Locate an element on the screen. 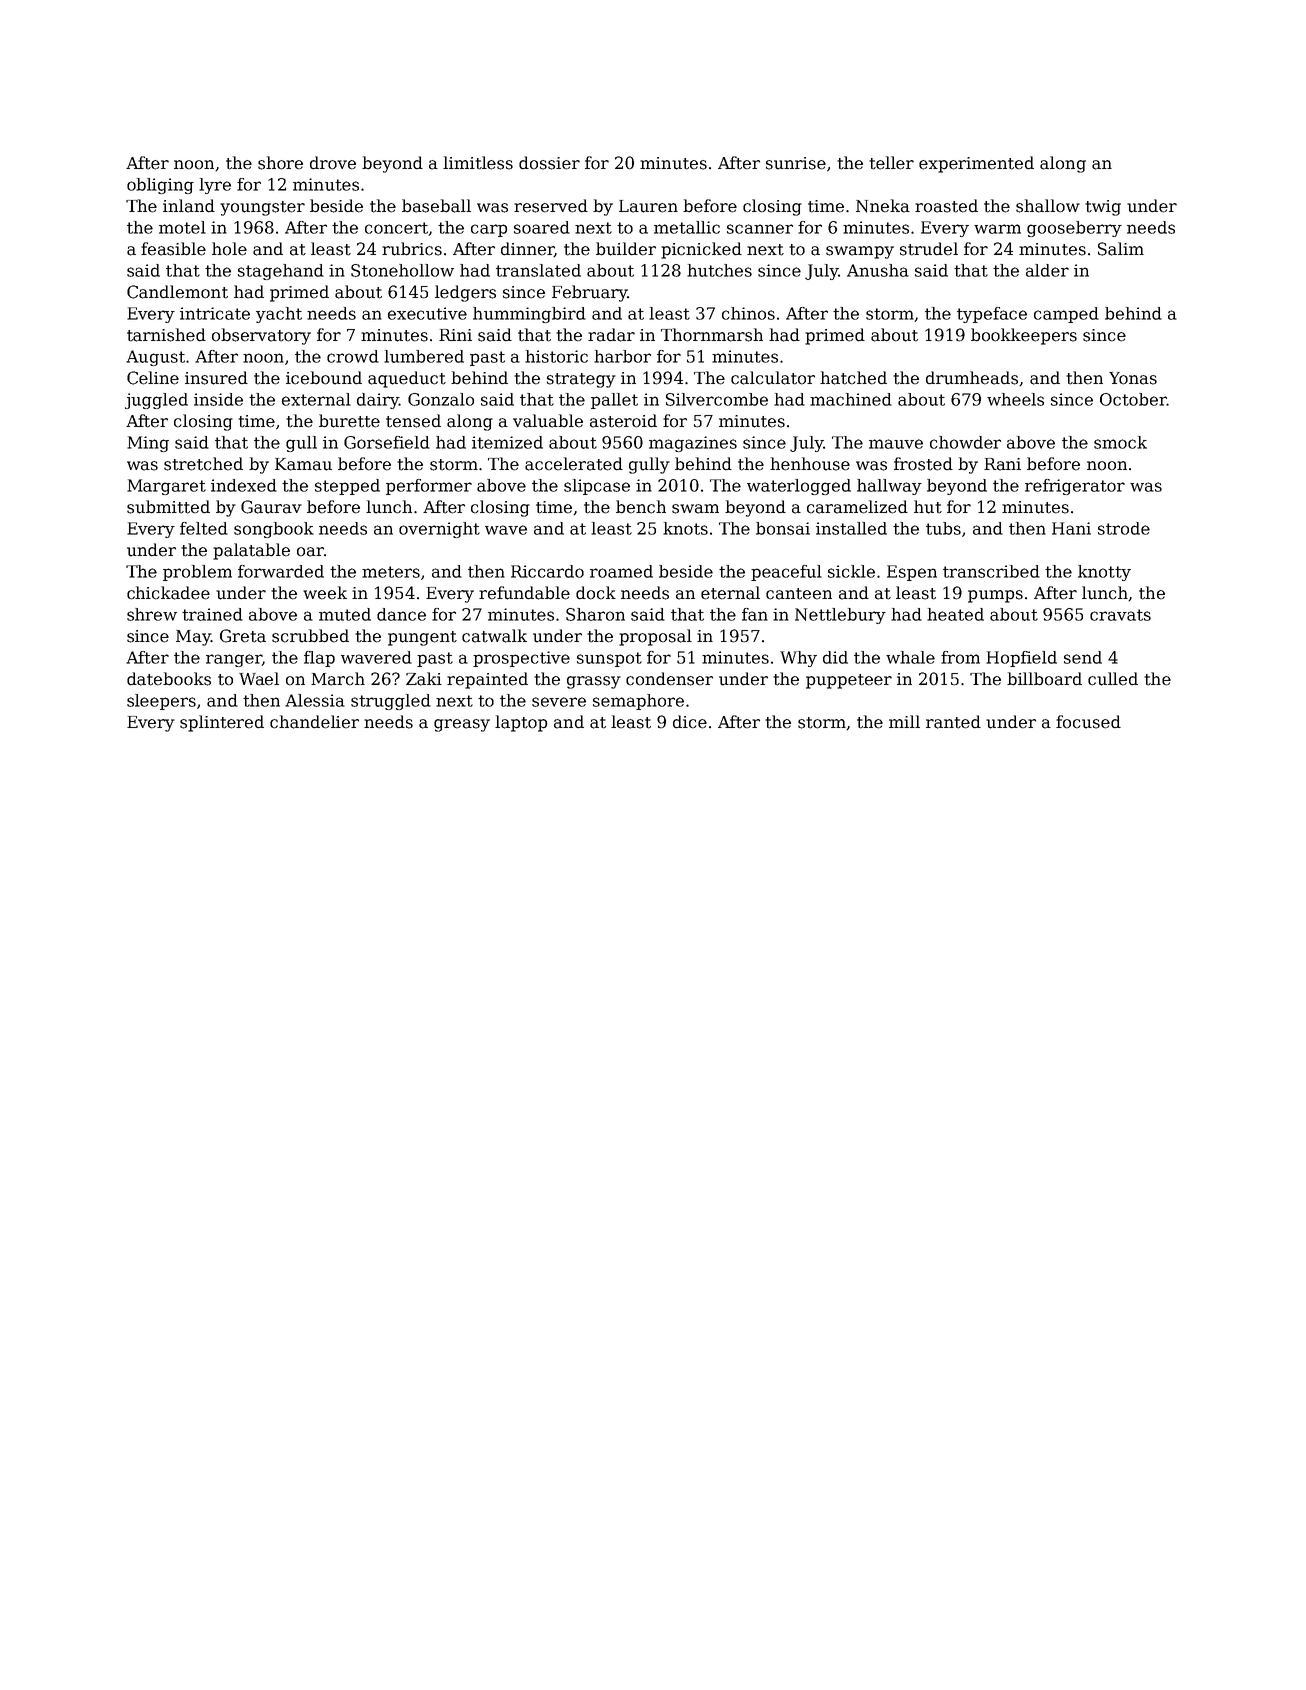  chowder is located at coordinates (965, 442).
